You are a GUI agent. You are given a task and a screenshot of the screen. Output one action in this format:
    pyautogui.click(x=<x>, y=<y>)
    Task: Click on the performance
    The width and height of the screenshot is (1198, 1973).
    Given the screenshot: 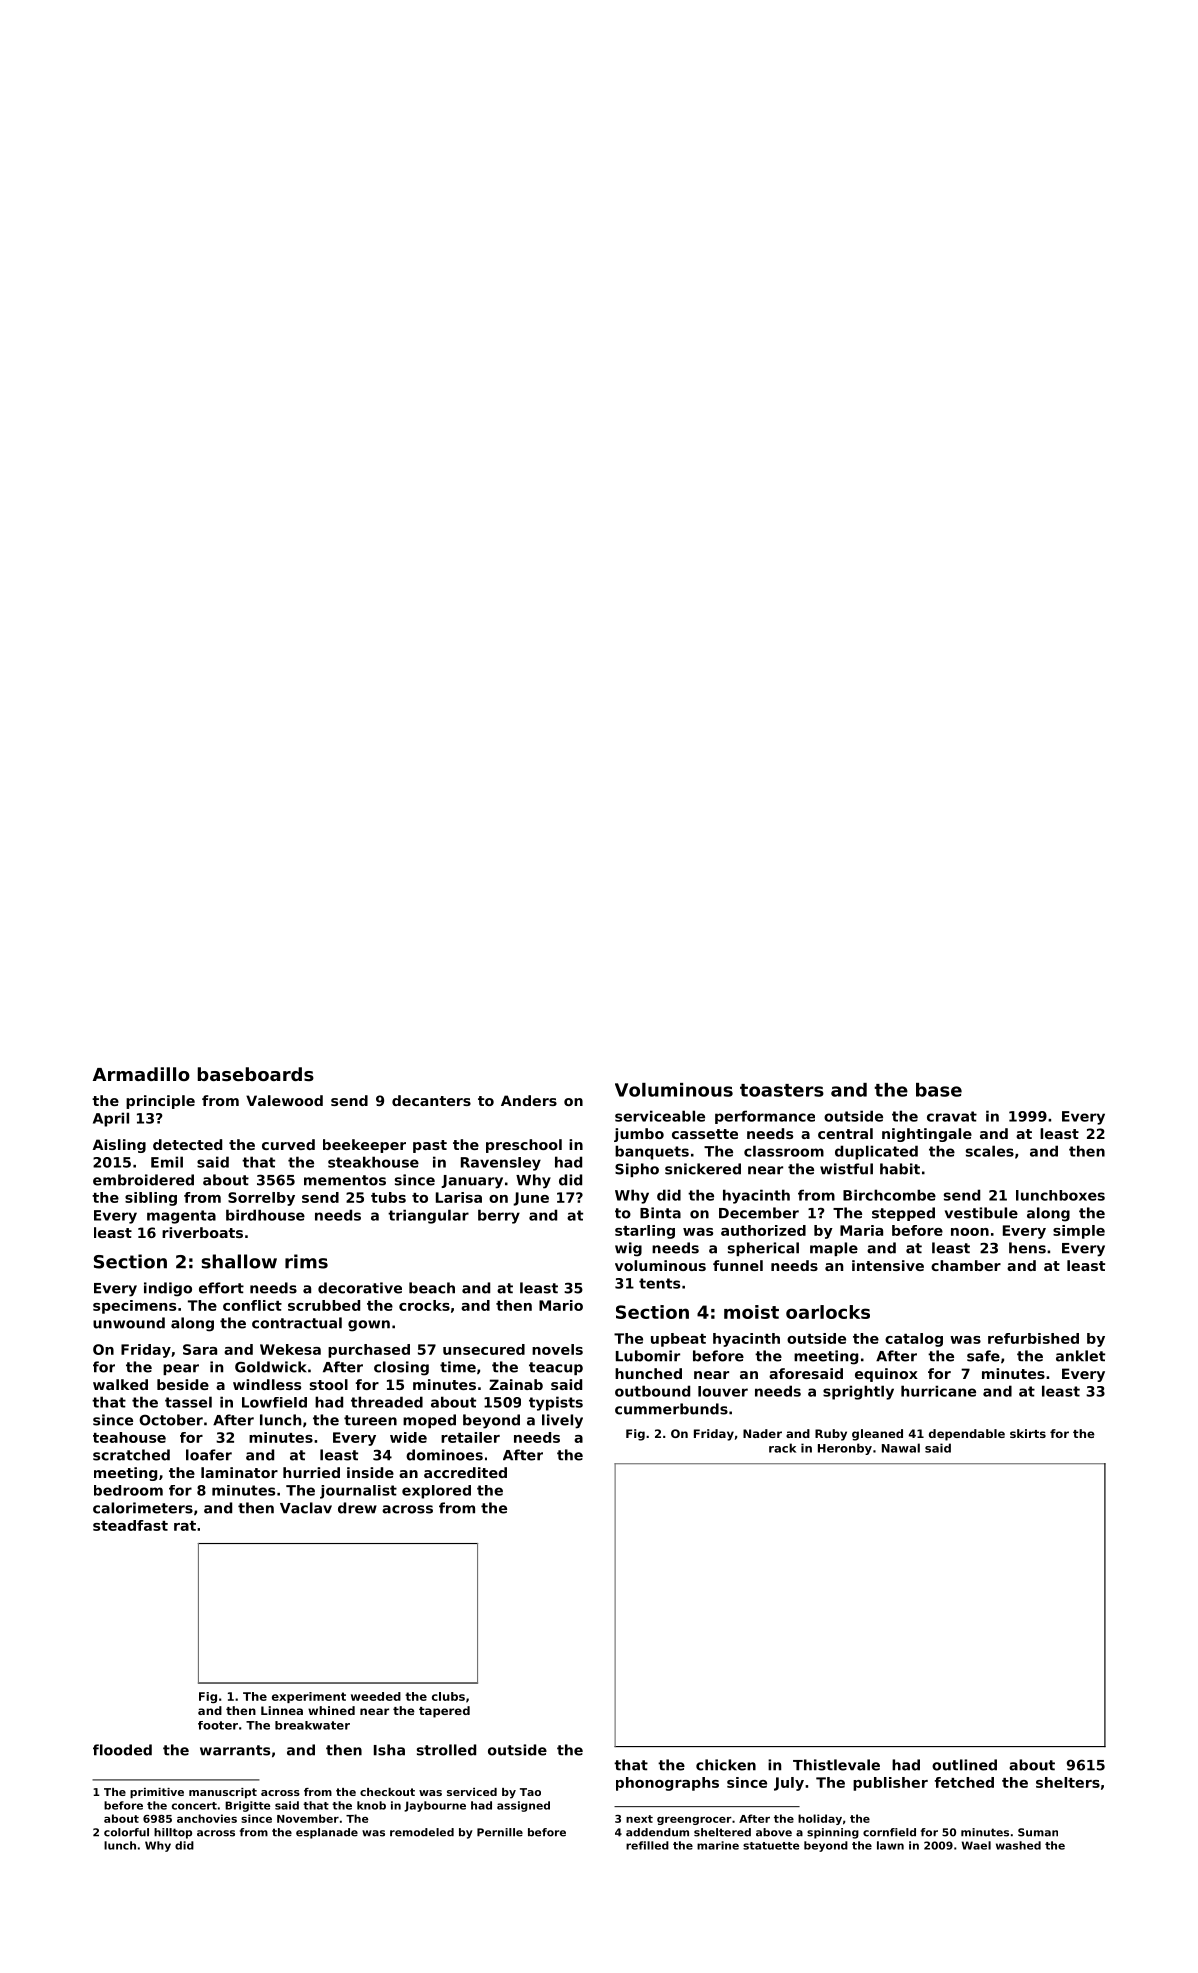 What is the action you would take?
    pyautogui.click(x=765, y=1117)
